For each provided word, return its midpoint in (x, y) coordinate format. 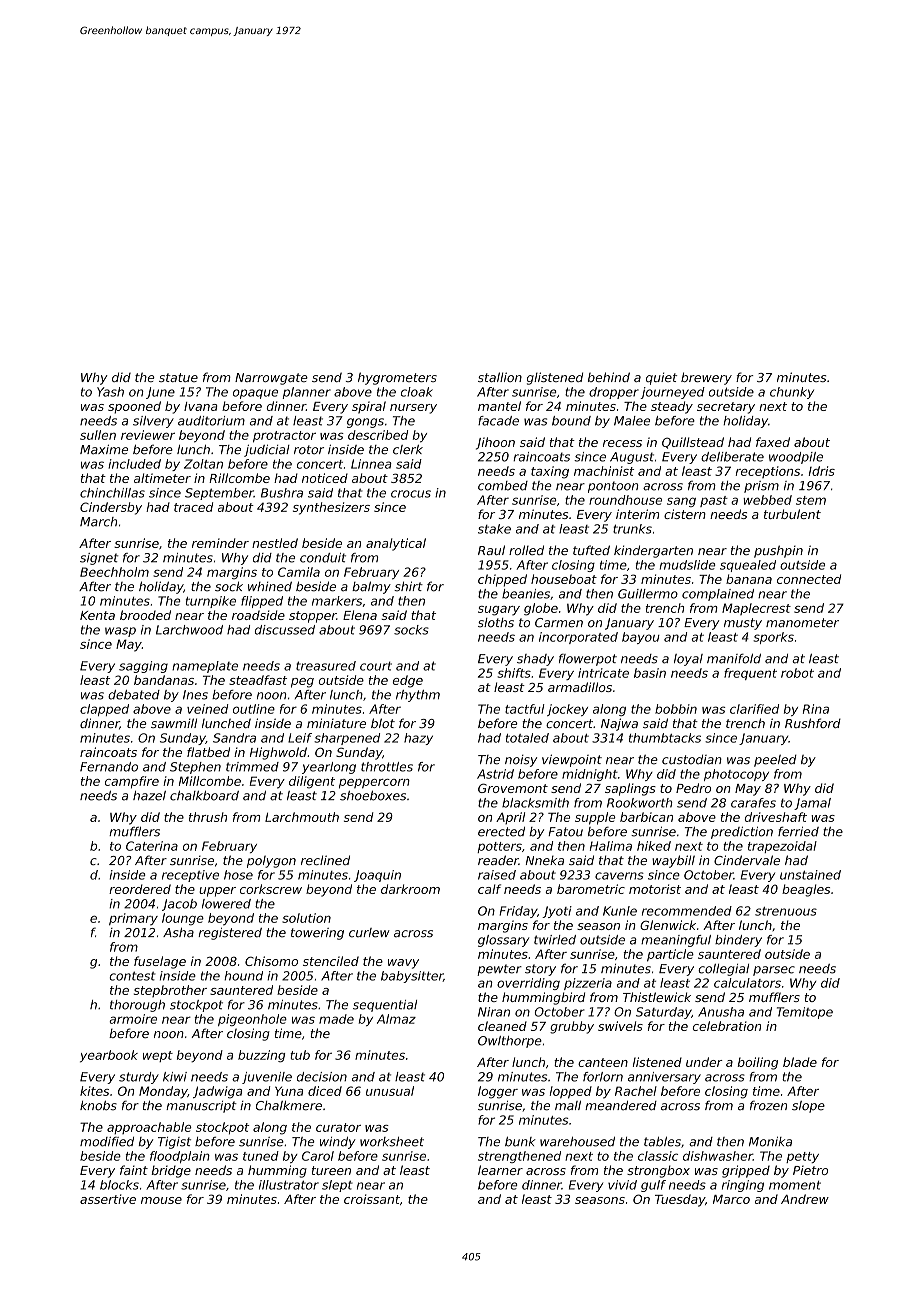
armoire (133, 1019)
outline (254, 709)
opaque (255, 394)
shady (535, 660)
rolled (526, 550)
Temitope (805, 1013)
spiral (369, 407)
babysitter (412, 977)
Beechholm (114, 572)
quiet (661, 378)
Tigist (174, 1143)
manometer (802, 623)
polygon (271, 861)
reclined (325, 860)
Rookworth (640, 803)
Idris (822, 471)
